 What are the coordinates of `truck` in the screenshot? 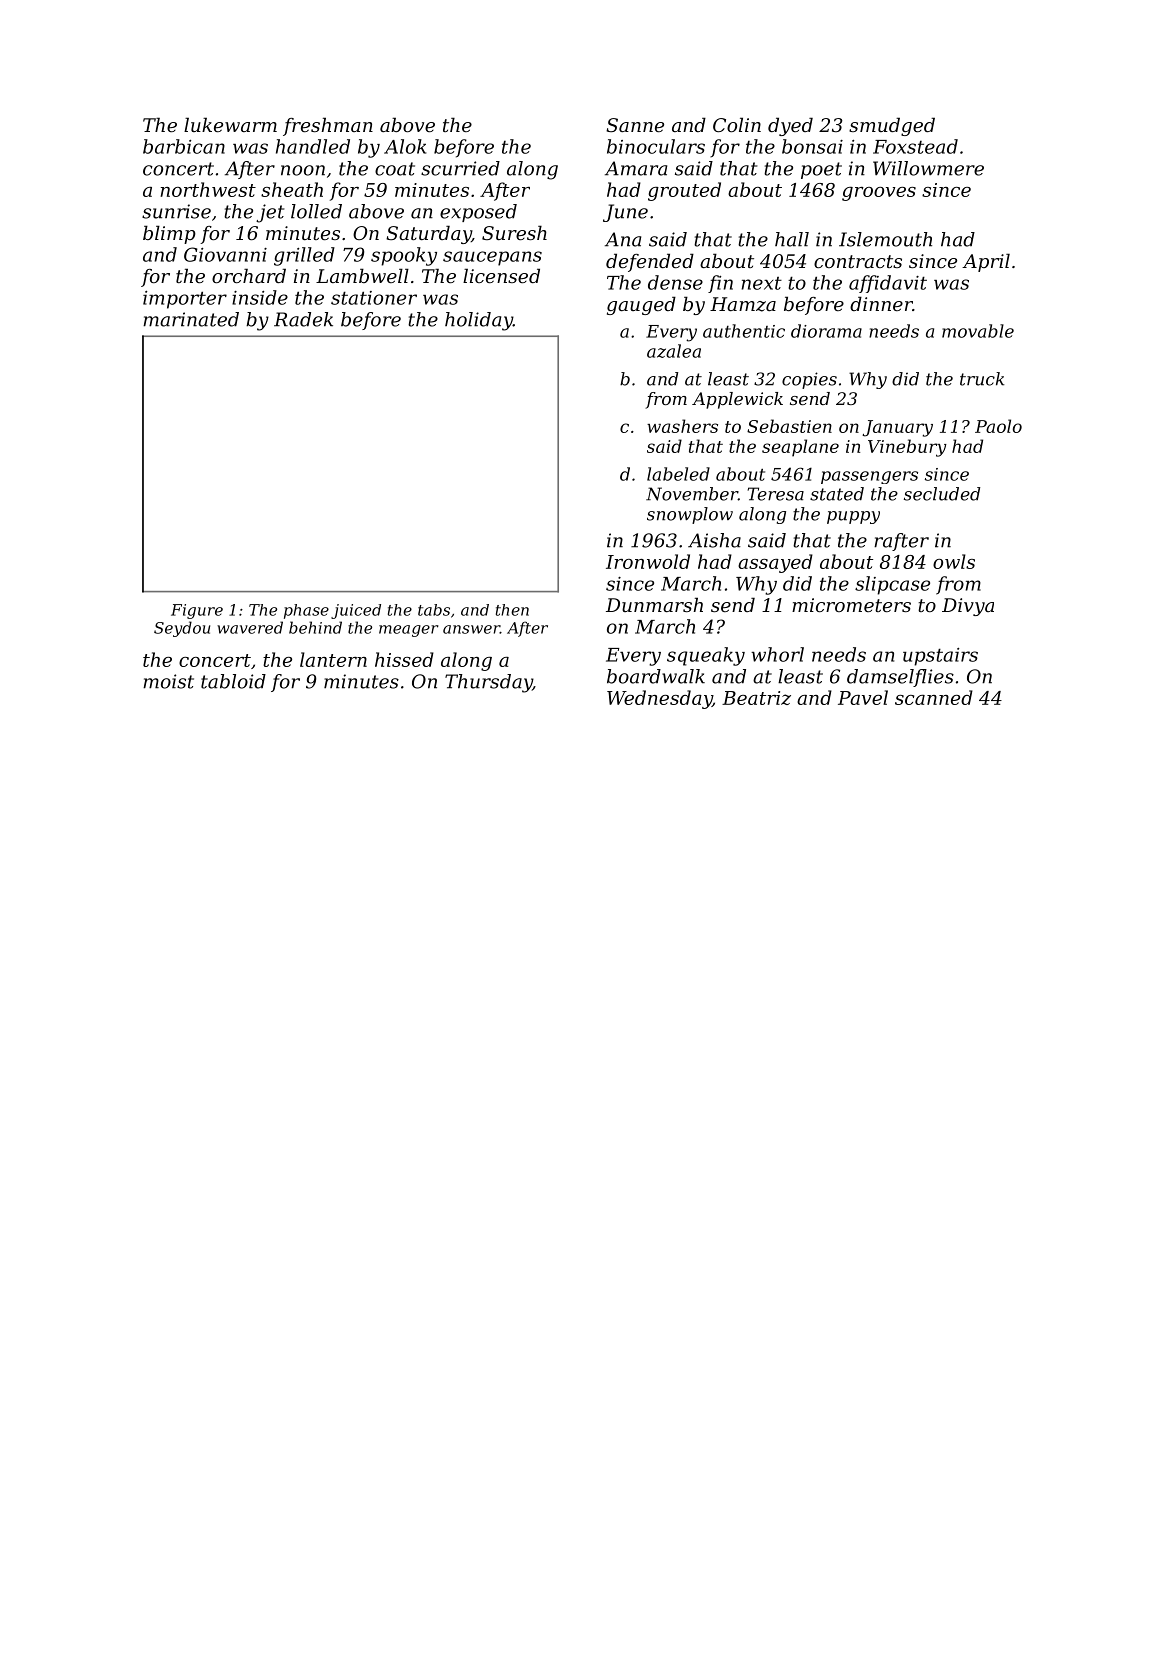 It's located at (982, 379).
